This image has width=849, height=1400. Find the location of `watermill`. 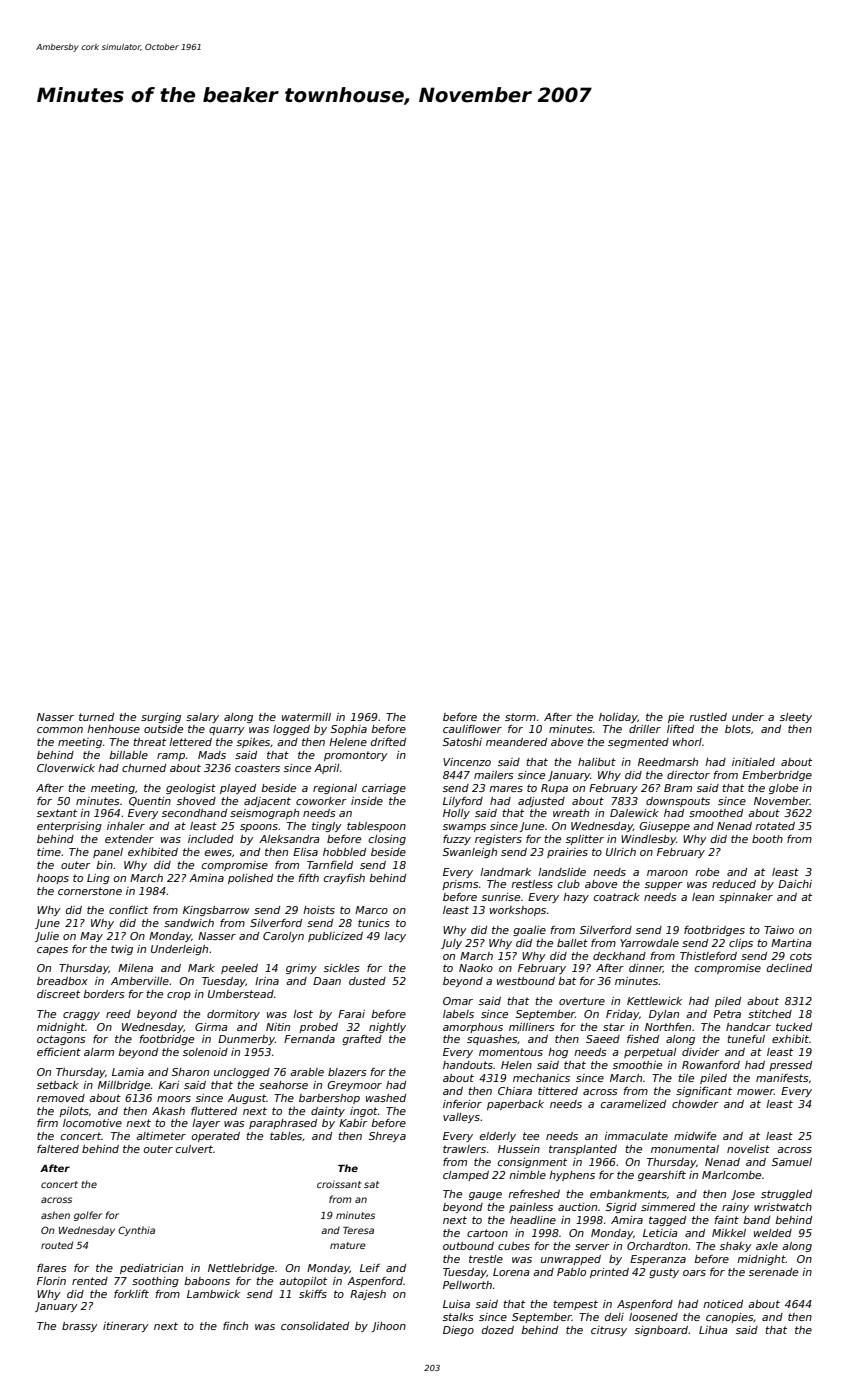

watermill is located at coordinates (306, 717).
